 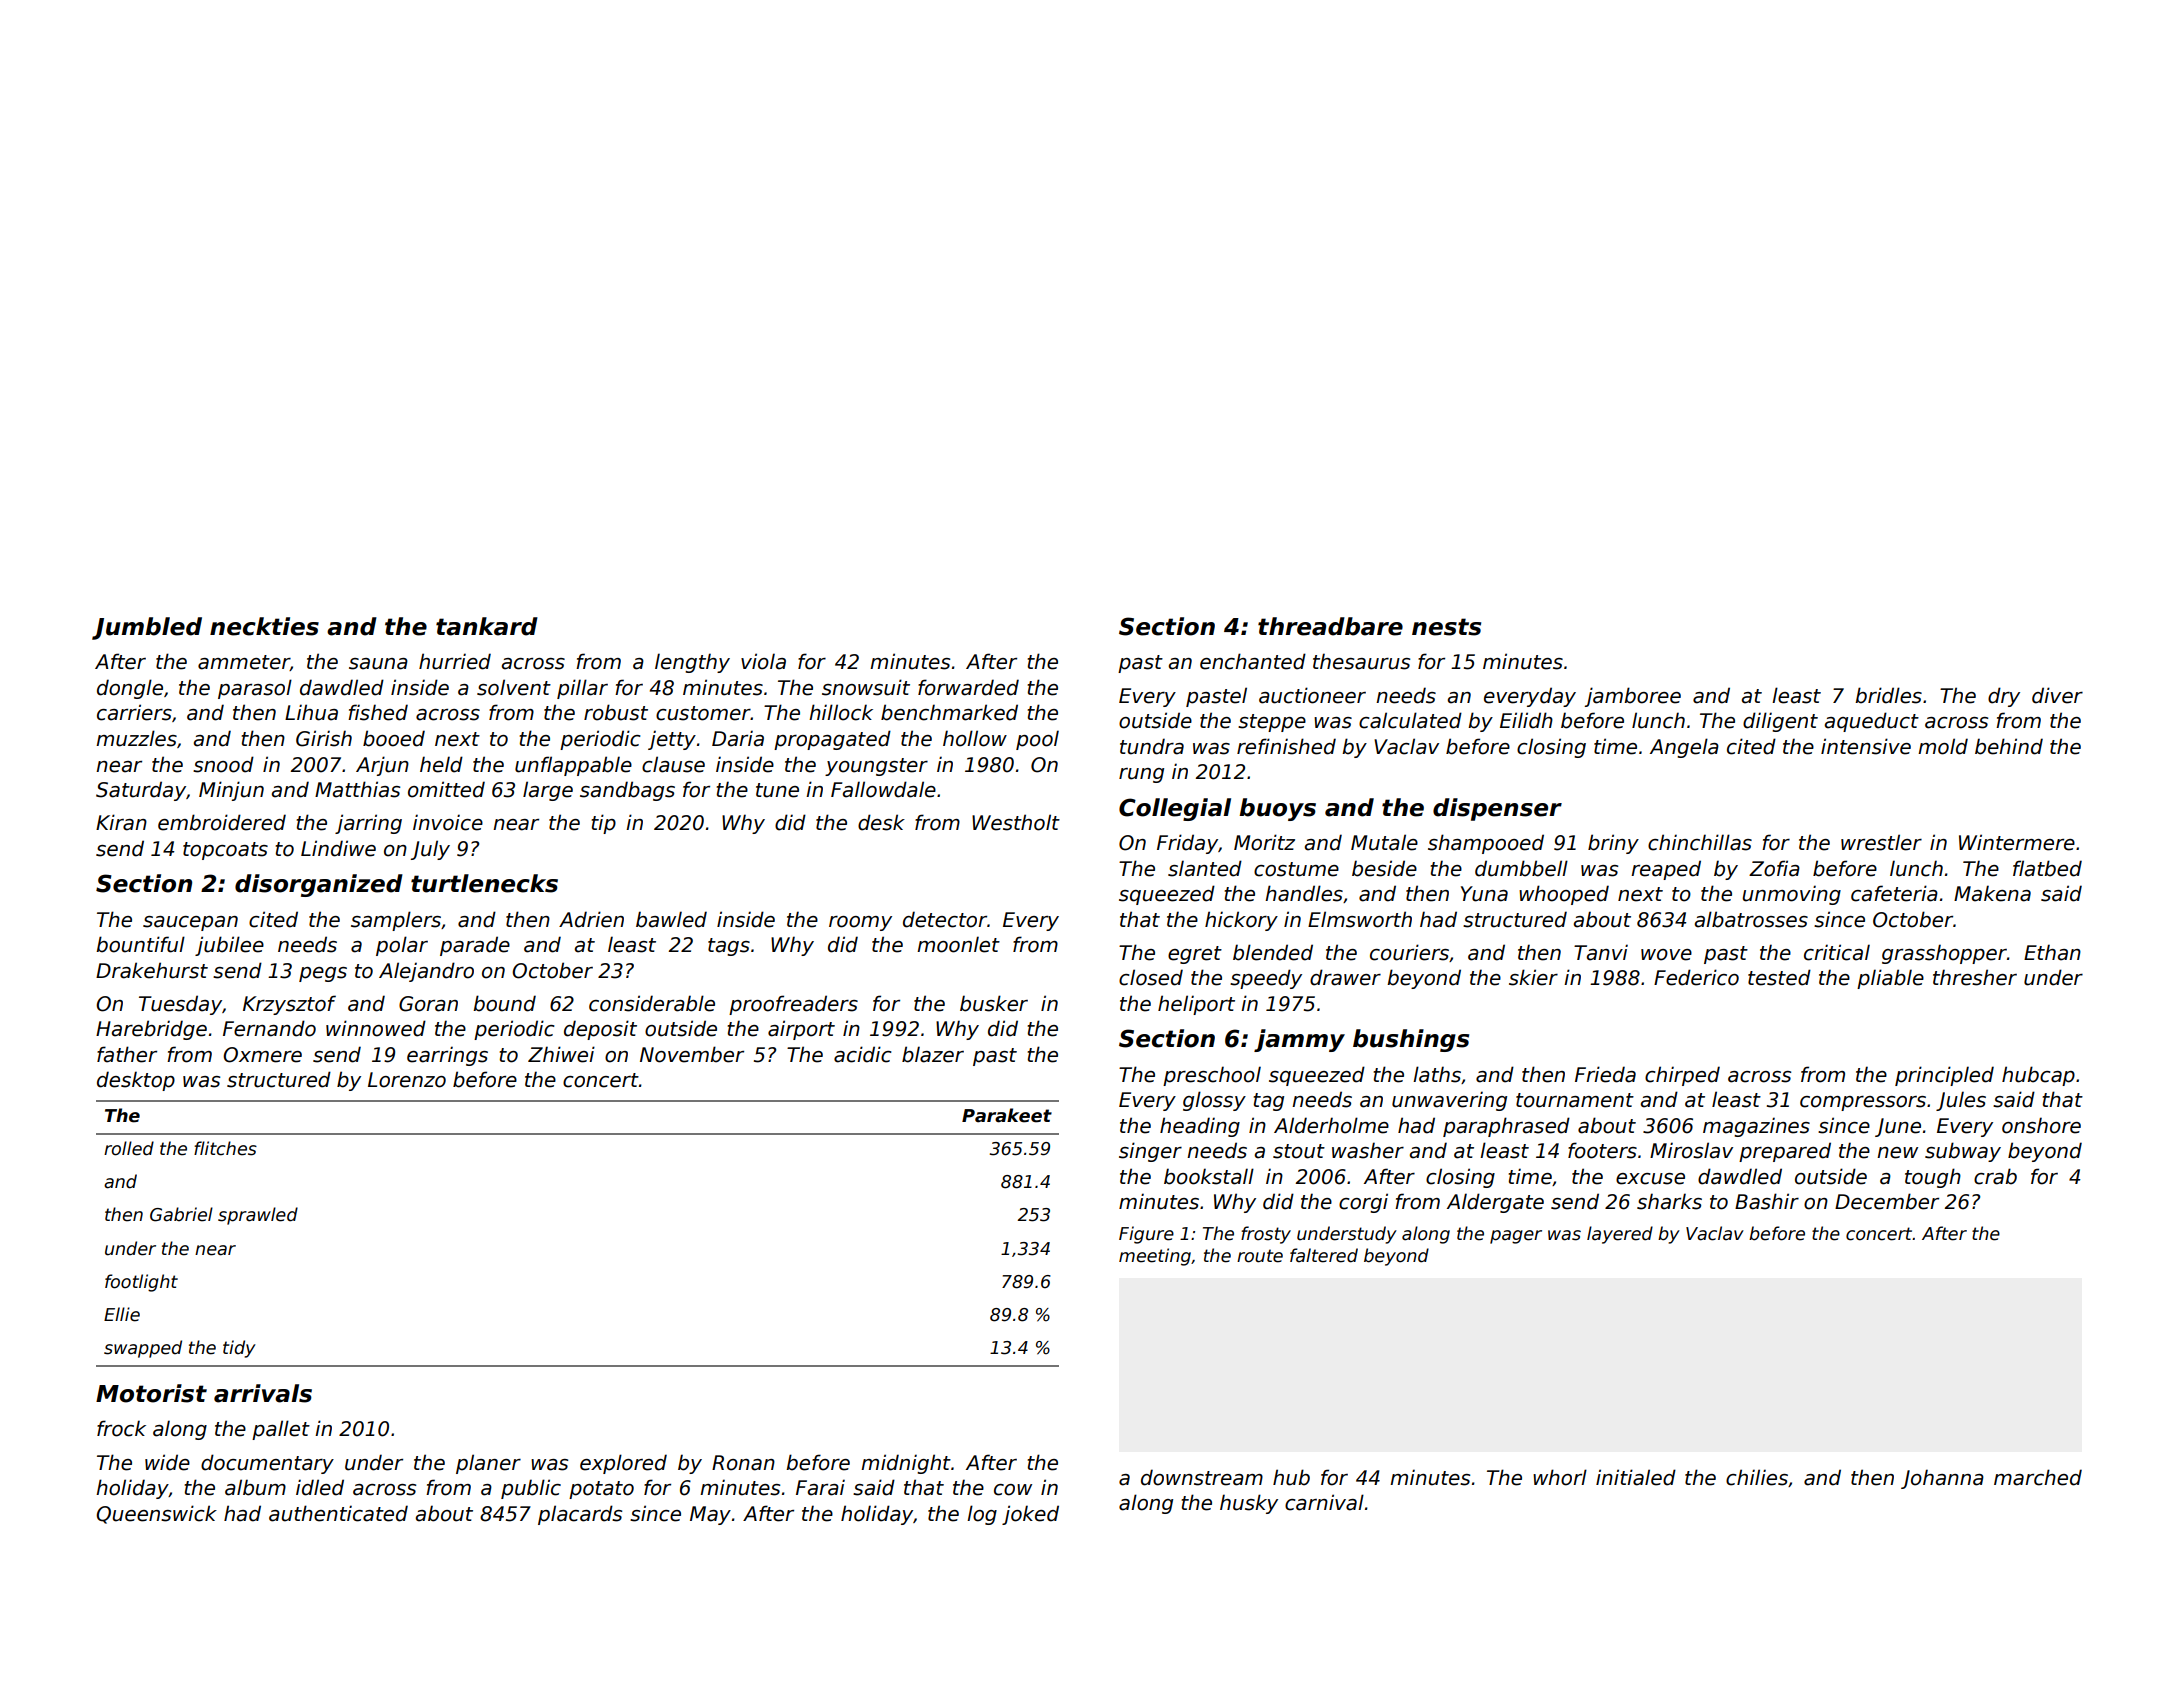 What do you see at coordinates (1602, 1150) in the screenshot?
I see `footers` at bounding box center [1602, 1150].
